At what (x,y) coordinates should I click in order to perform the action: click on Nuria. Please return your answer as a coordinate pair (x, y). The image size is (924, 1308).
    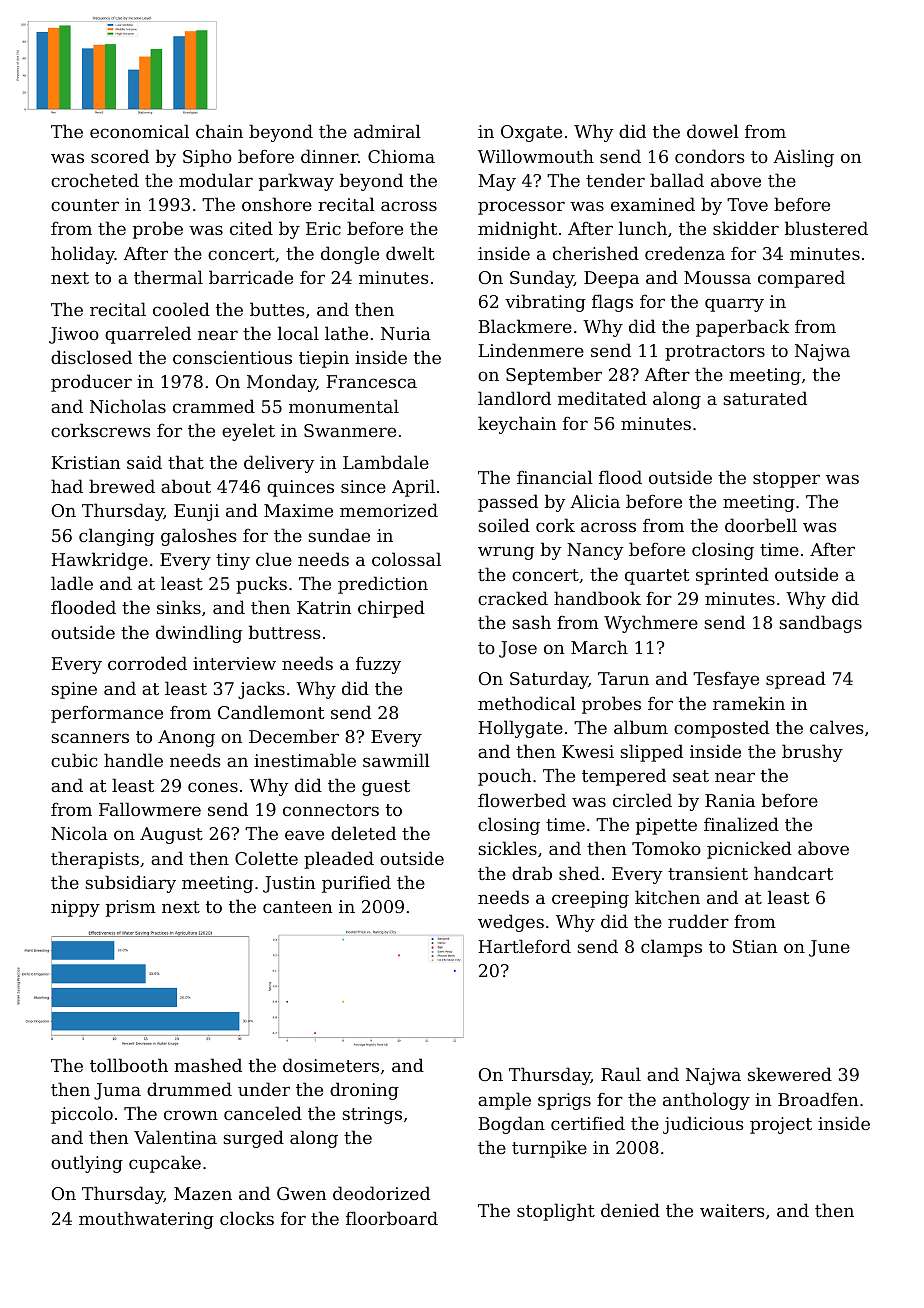
    Looking at the image, I should click on (406, 333).
